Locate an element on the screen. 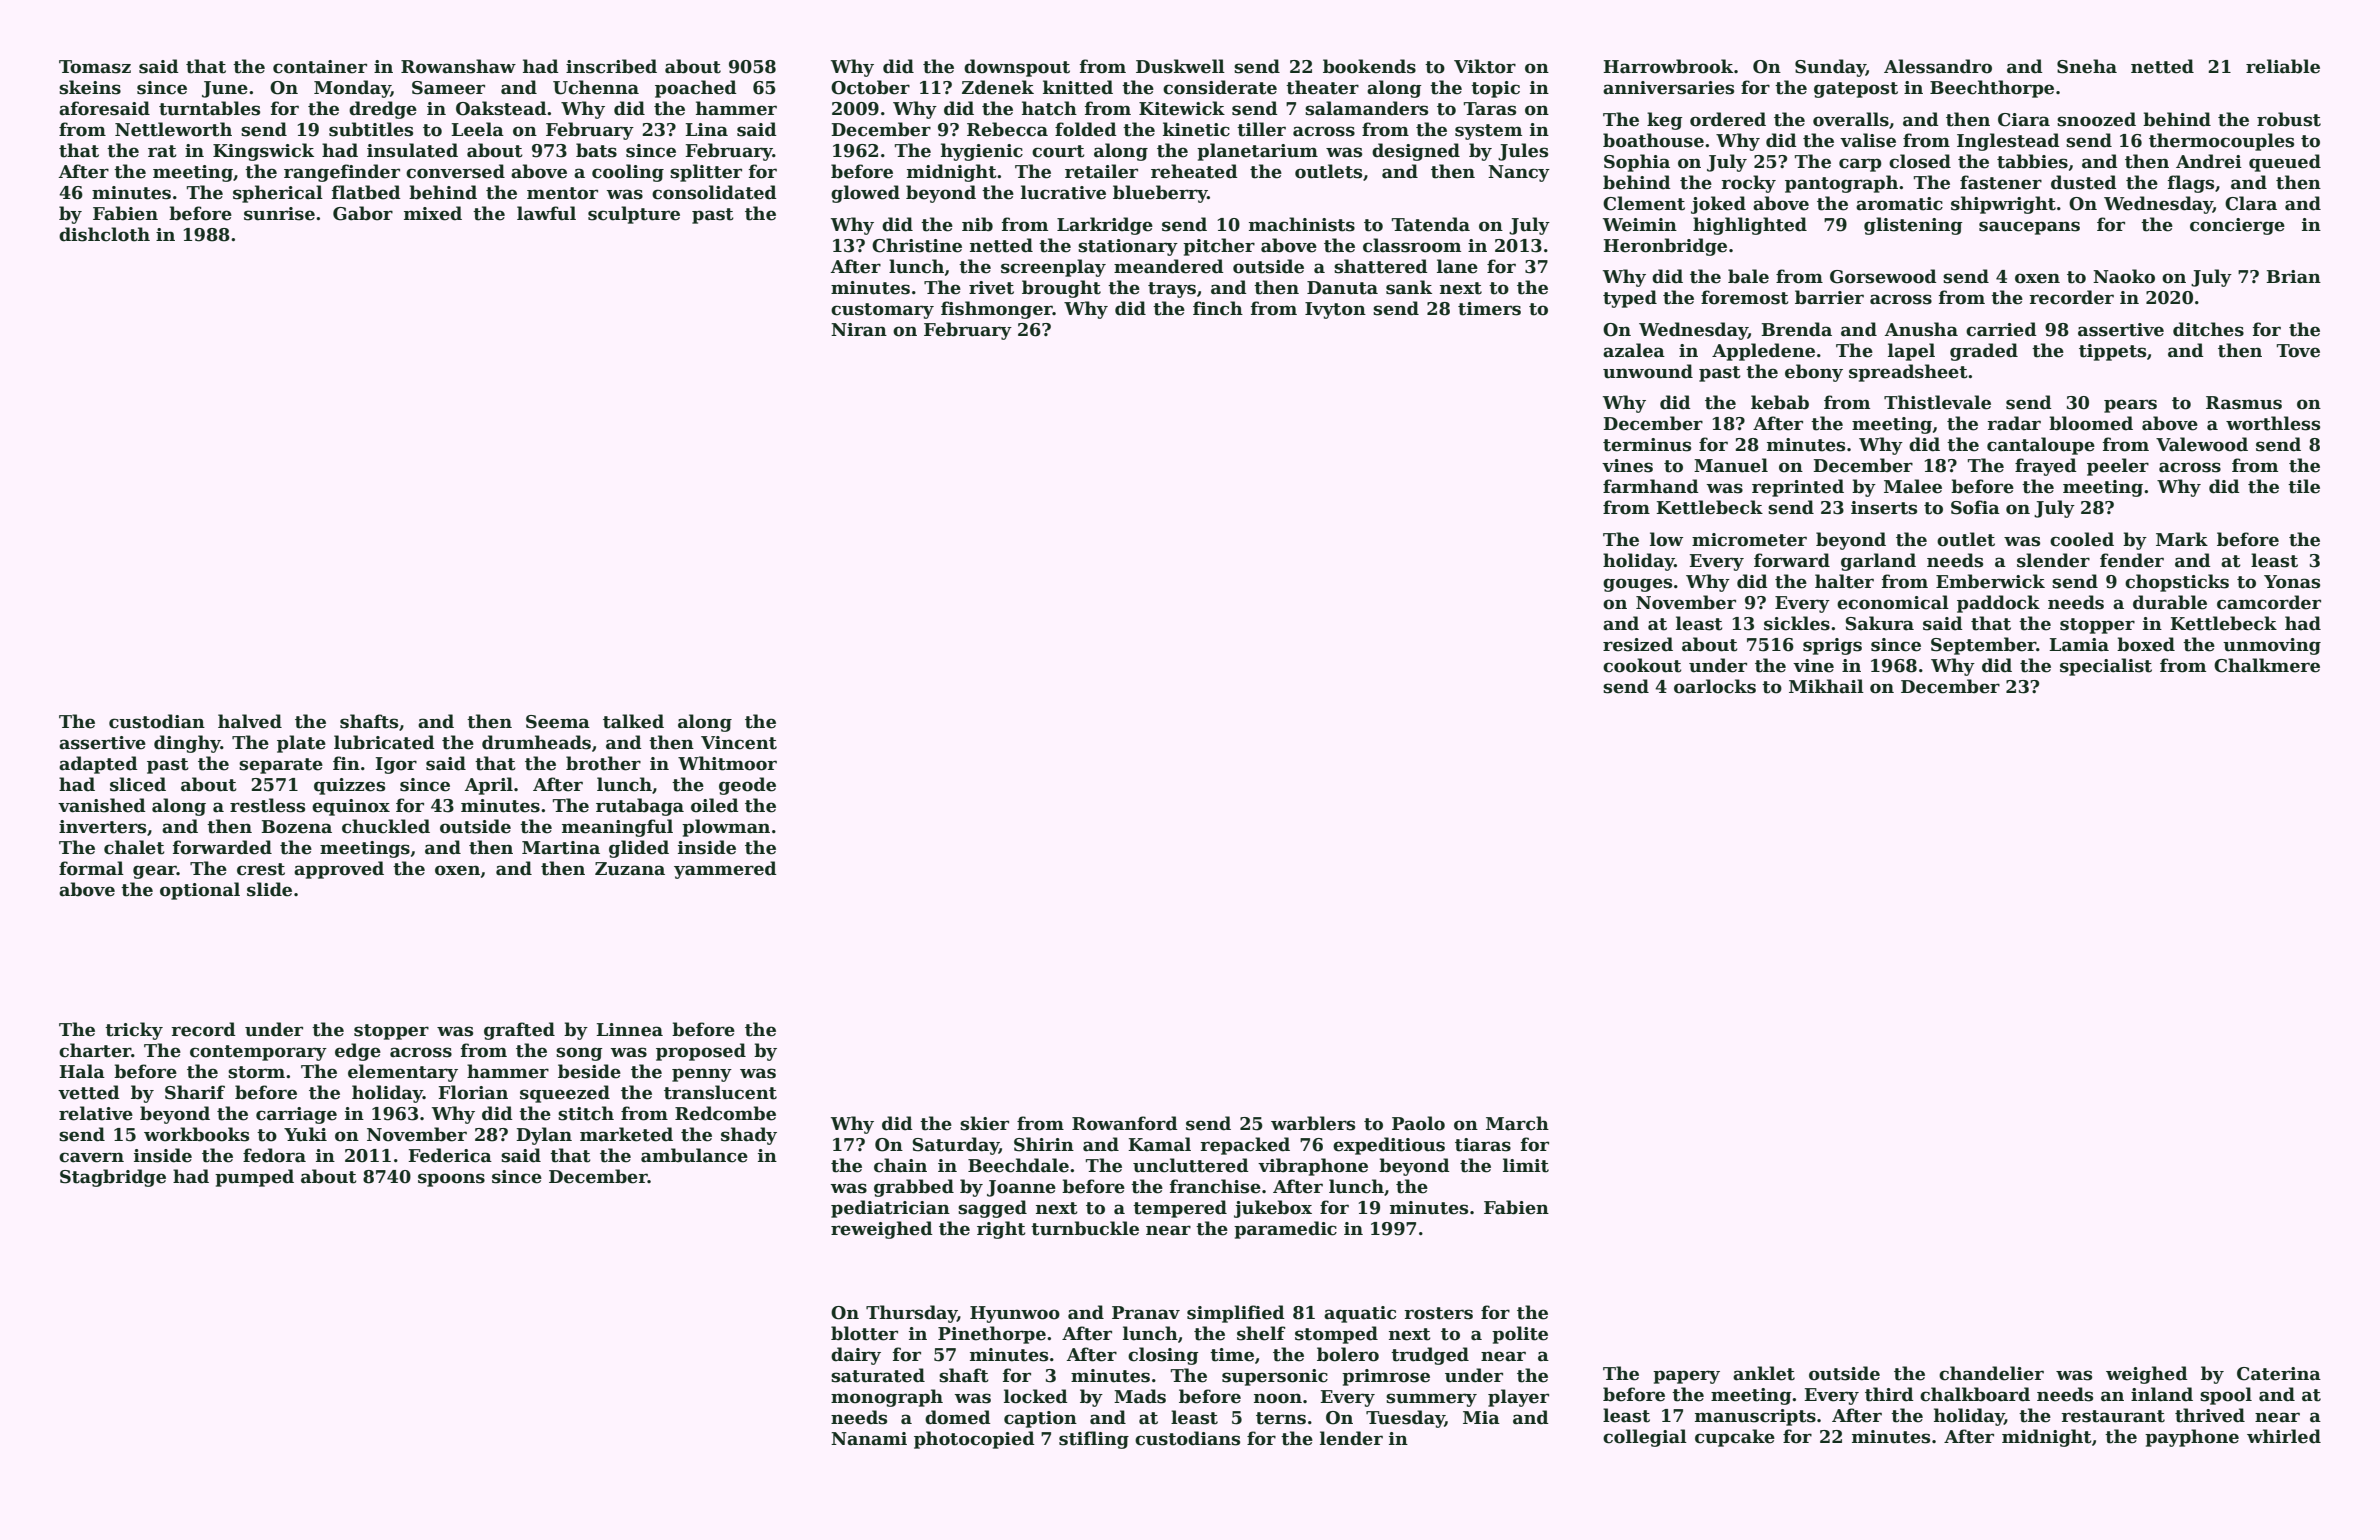 This screenshot has height=1540, width=2380. bookends is located at coordinates (1369, 66).
